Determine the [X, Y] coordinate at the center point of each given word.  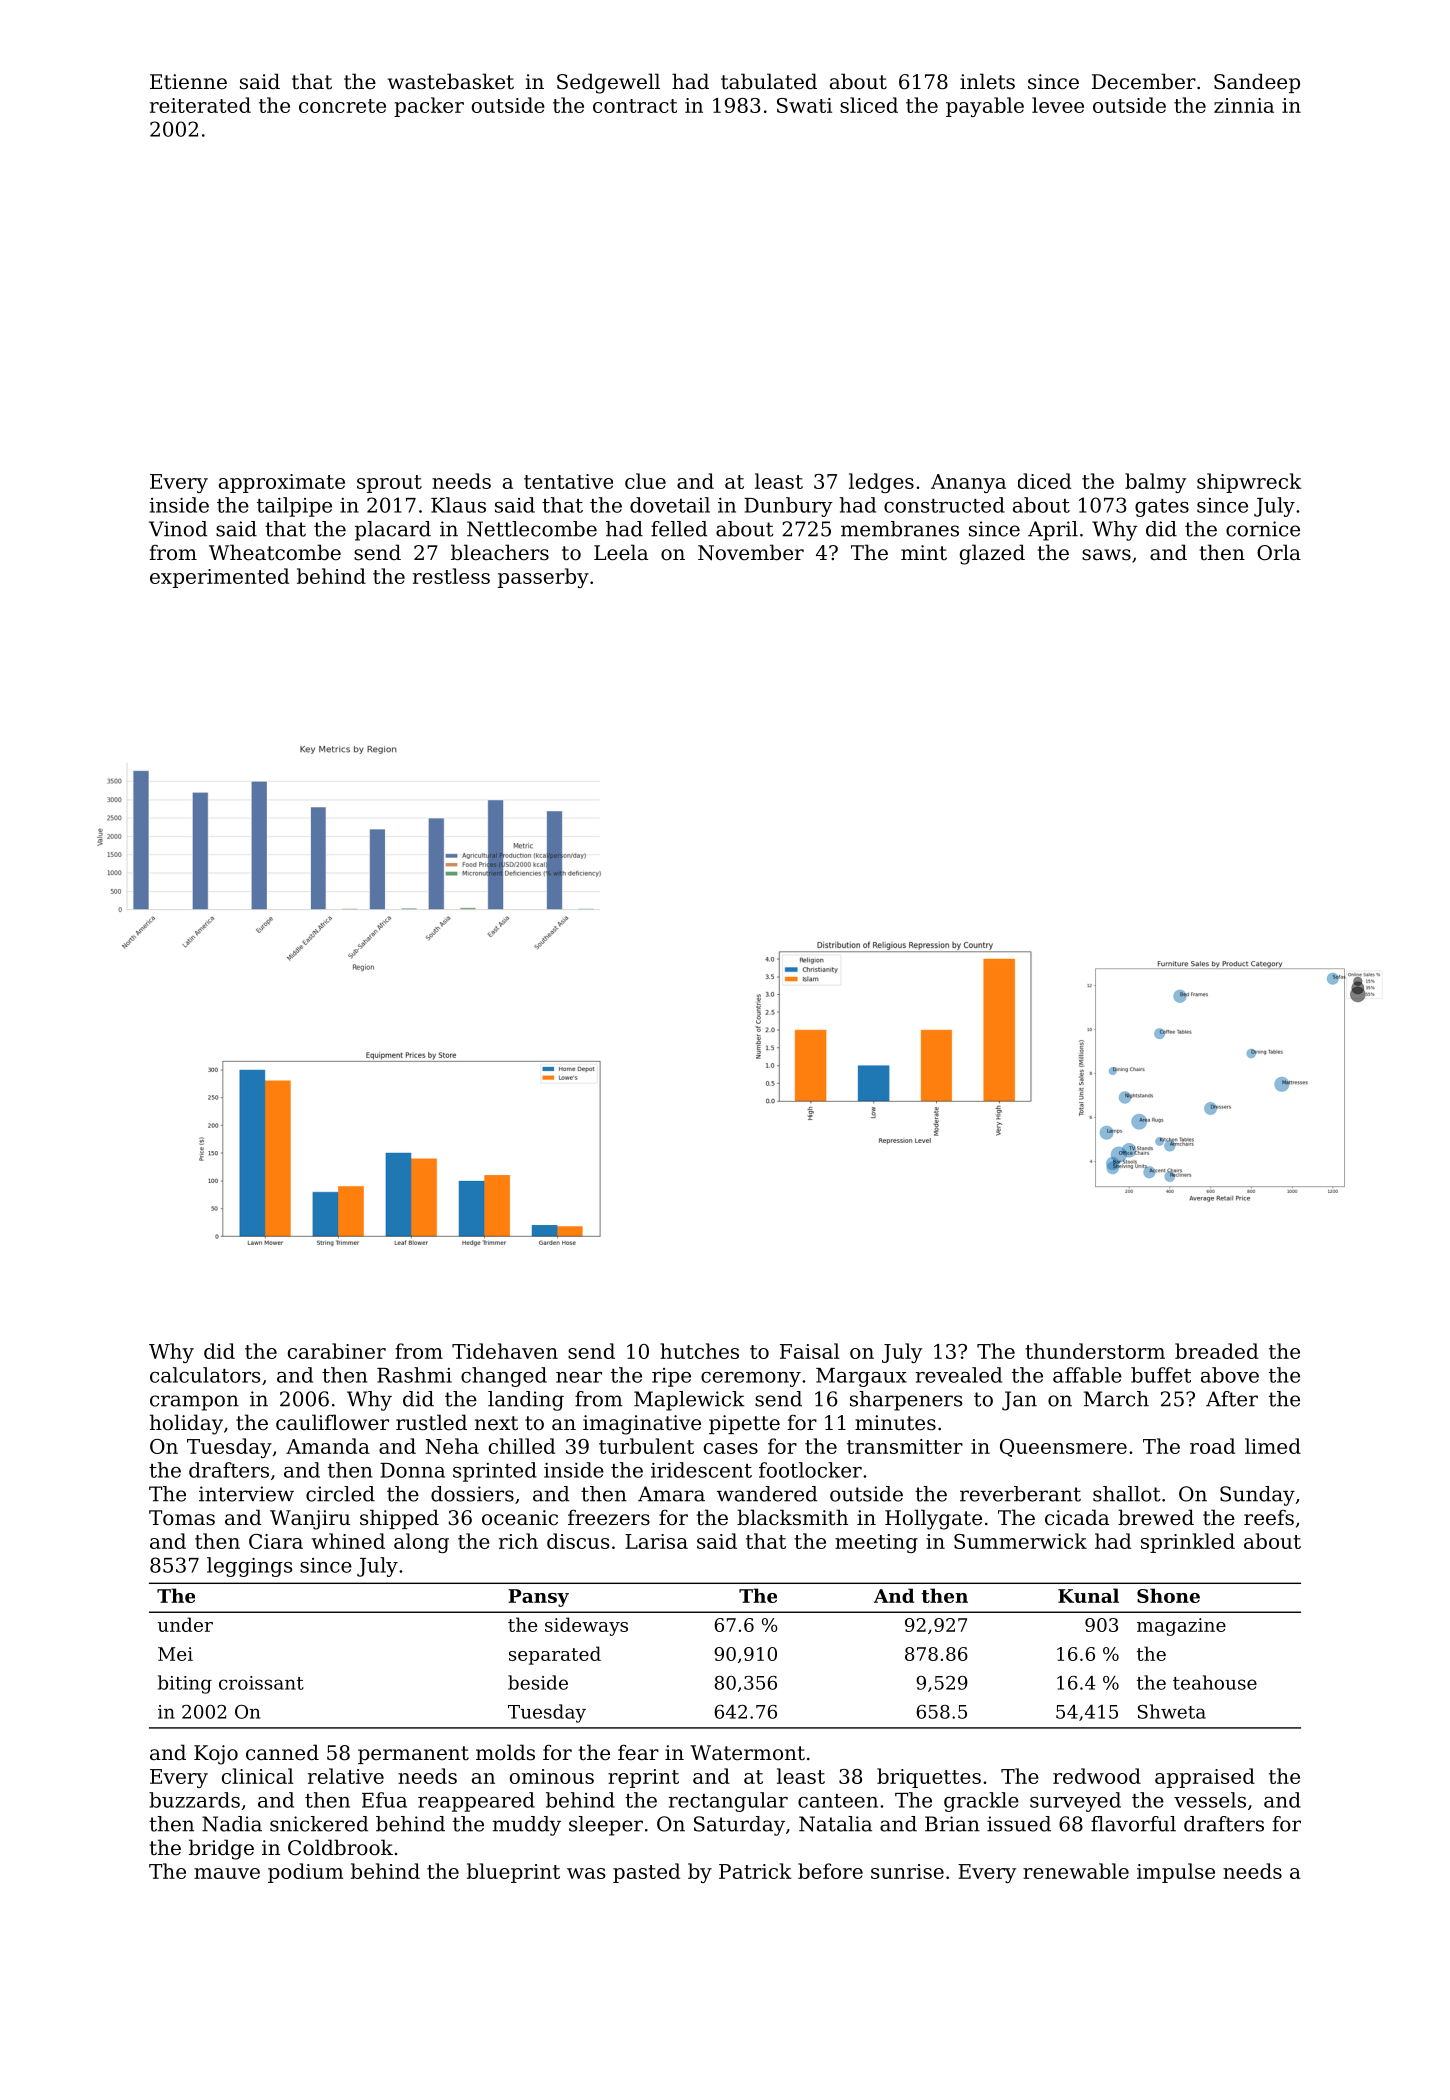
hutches [699, 1351]
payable [985, 107]
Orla [1279, 552]
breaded [1216, 1351]
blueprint [513, 1873]
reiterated [200, 105]
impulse [1176, 1873]
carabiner [337, 1351]
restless [451, 576]
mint [924, 552]
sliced [869, 105]
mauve [227, 1873]
